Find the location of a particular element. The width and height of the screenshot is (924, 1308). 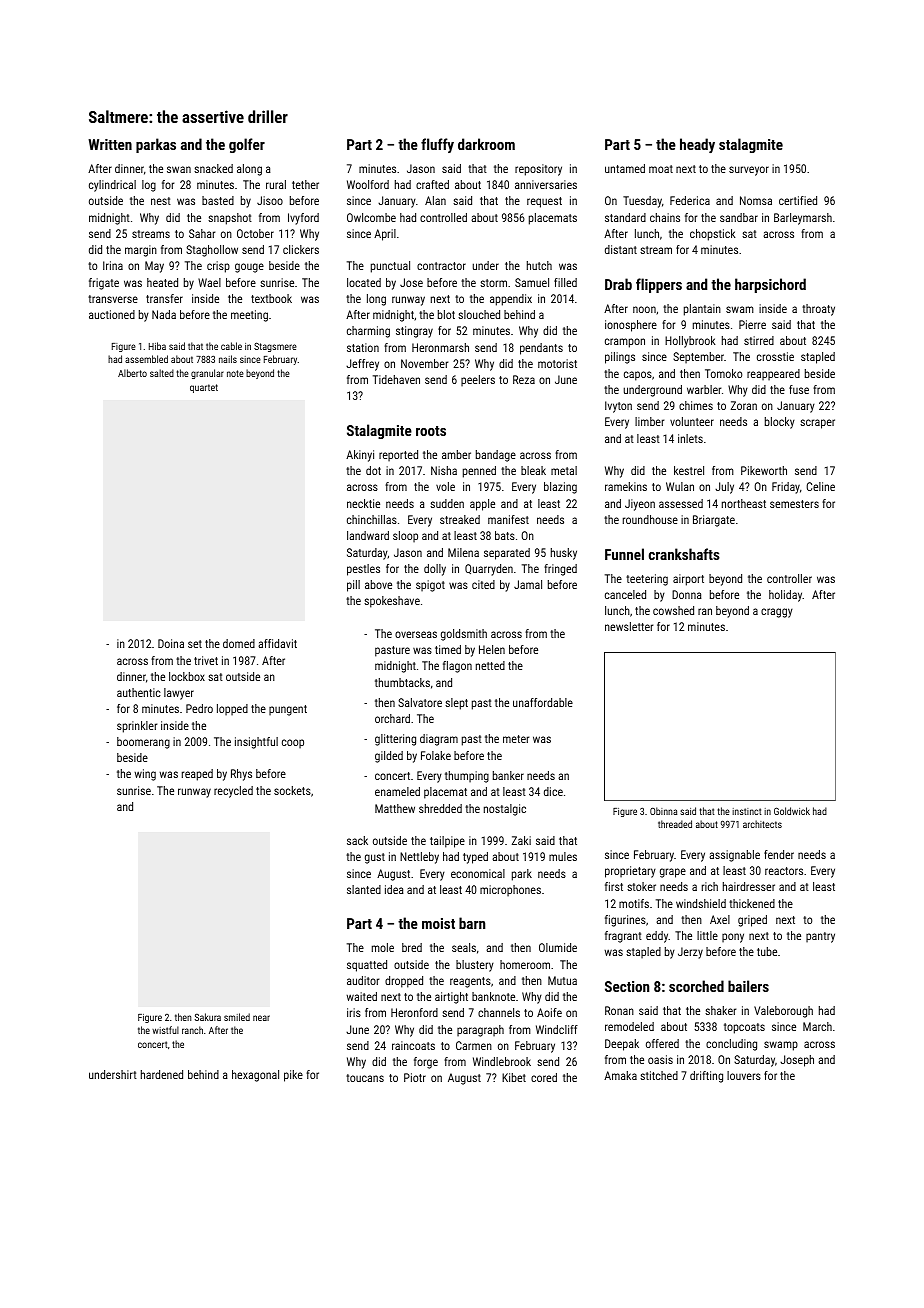

Doina is located at coordinates (171, 643).
